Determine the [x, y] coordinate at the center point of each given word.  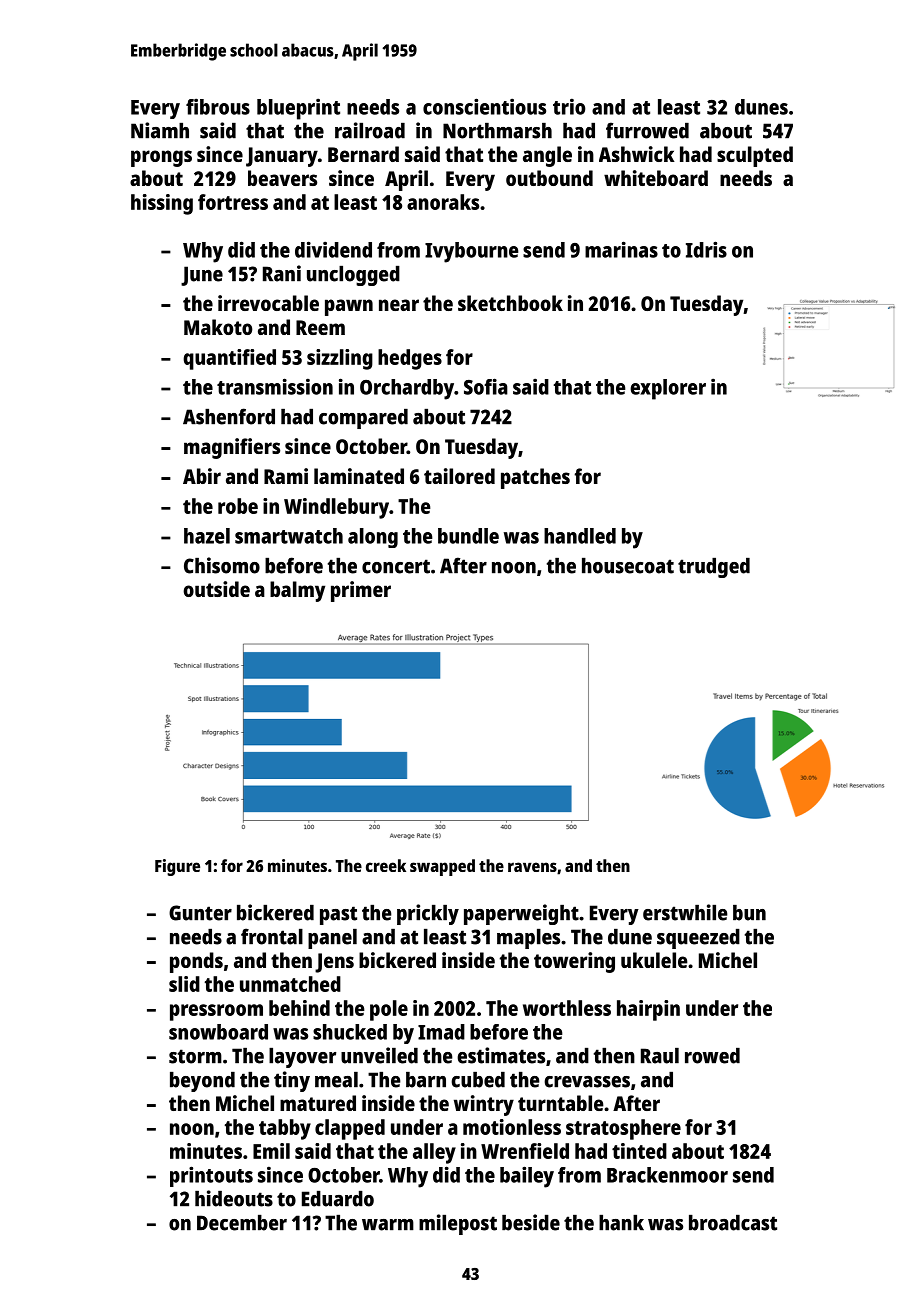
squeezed [698, 939]
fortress [233, 202]
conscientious [484, 106]
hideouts [234, 1198]
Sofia [486, 386]
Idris [706, 249]
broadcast [733, 1223]
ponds [196, 962]
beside [531, 1222]
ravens [532, 867]
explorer [668, 389]
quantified [229, 359]
